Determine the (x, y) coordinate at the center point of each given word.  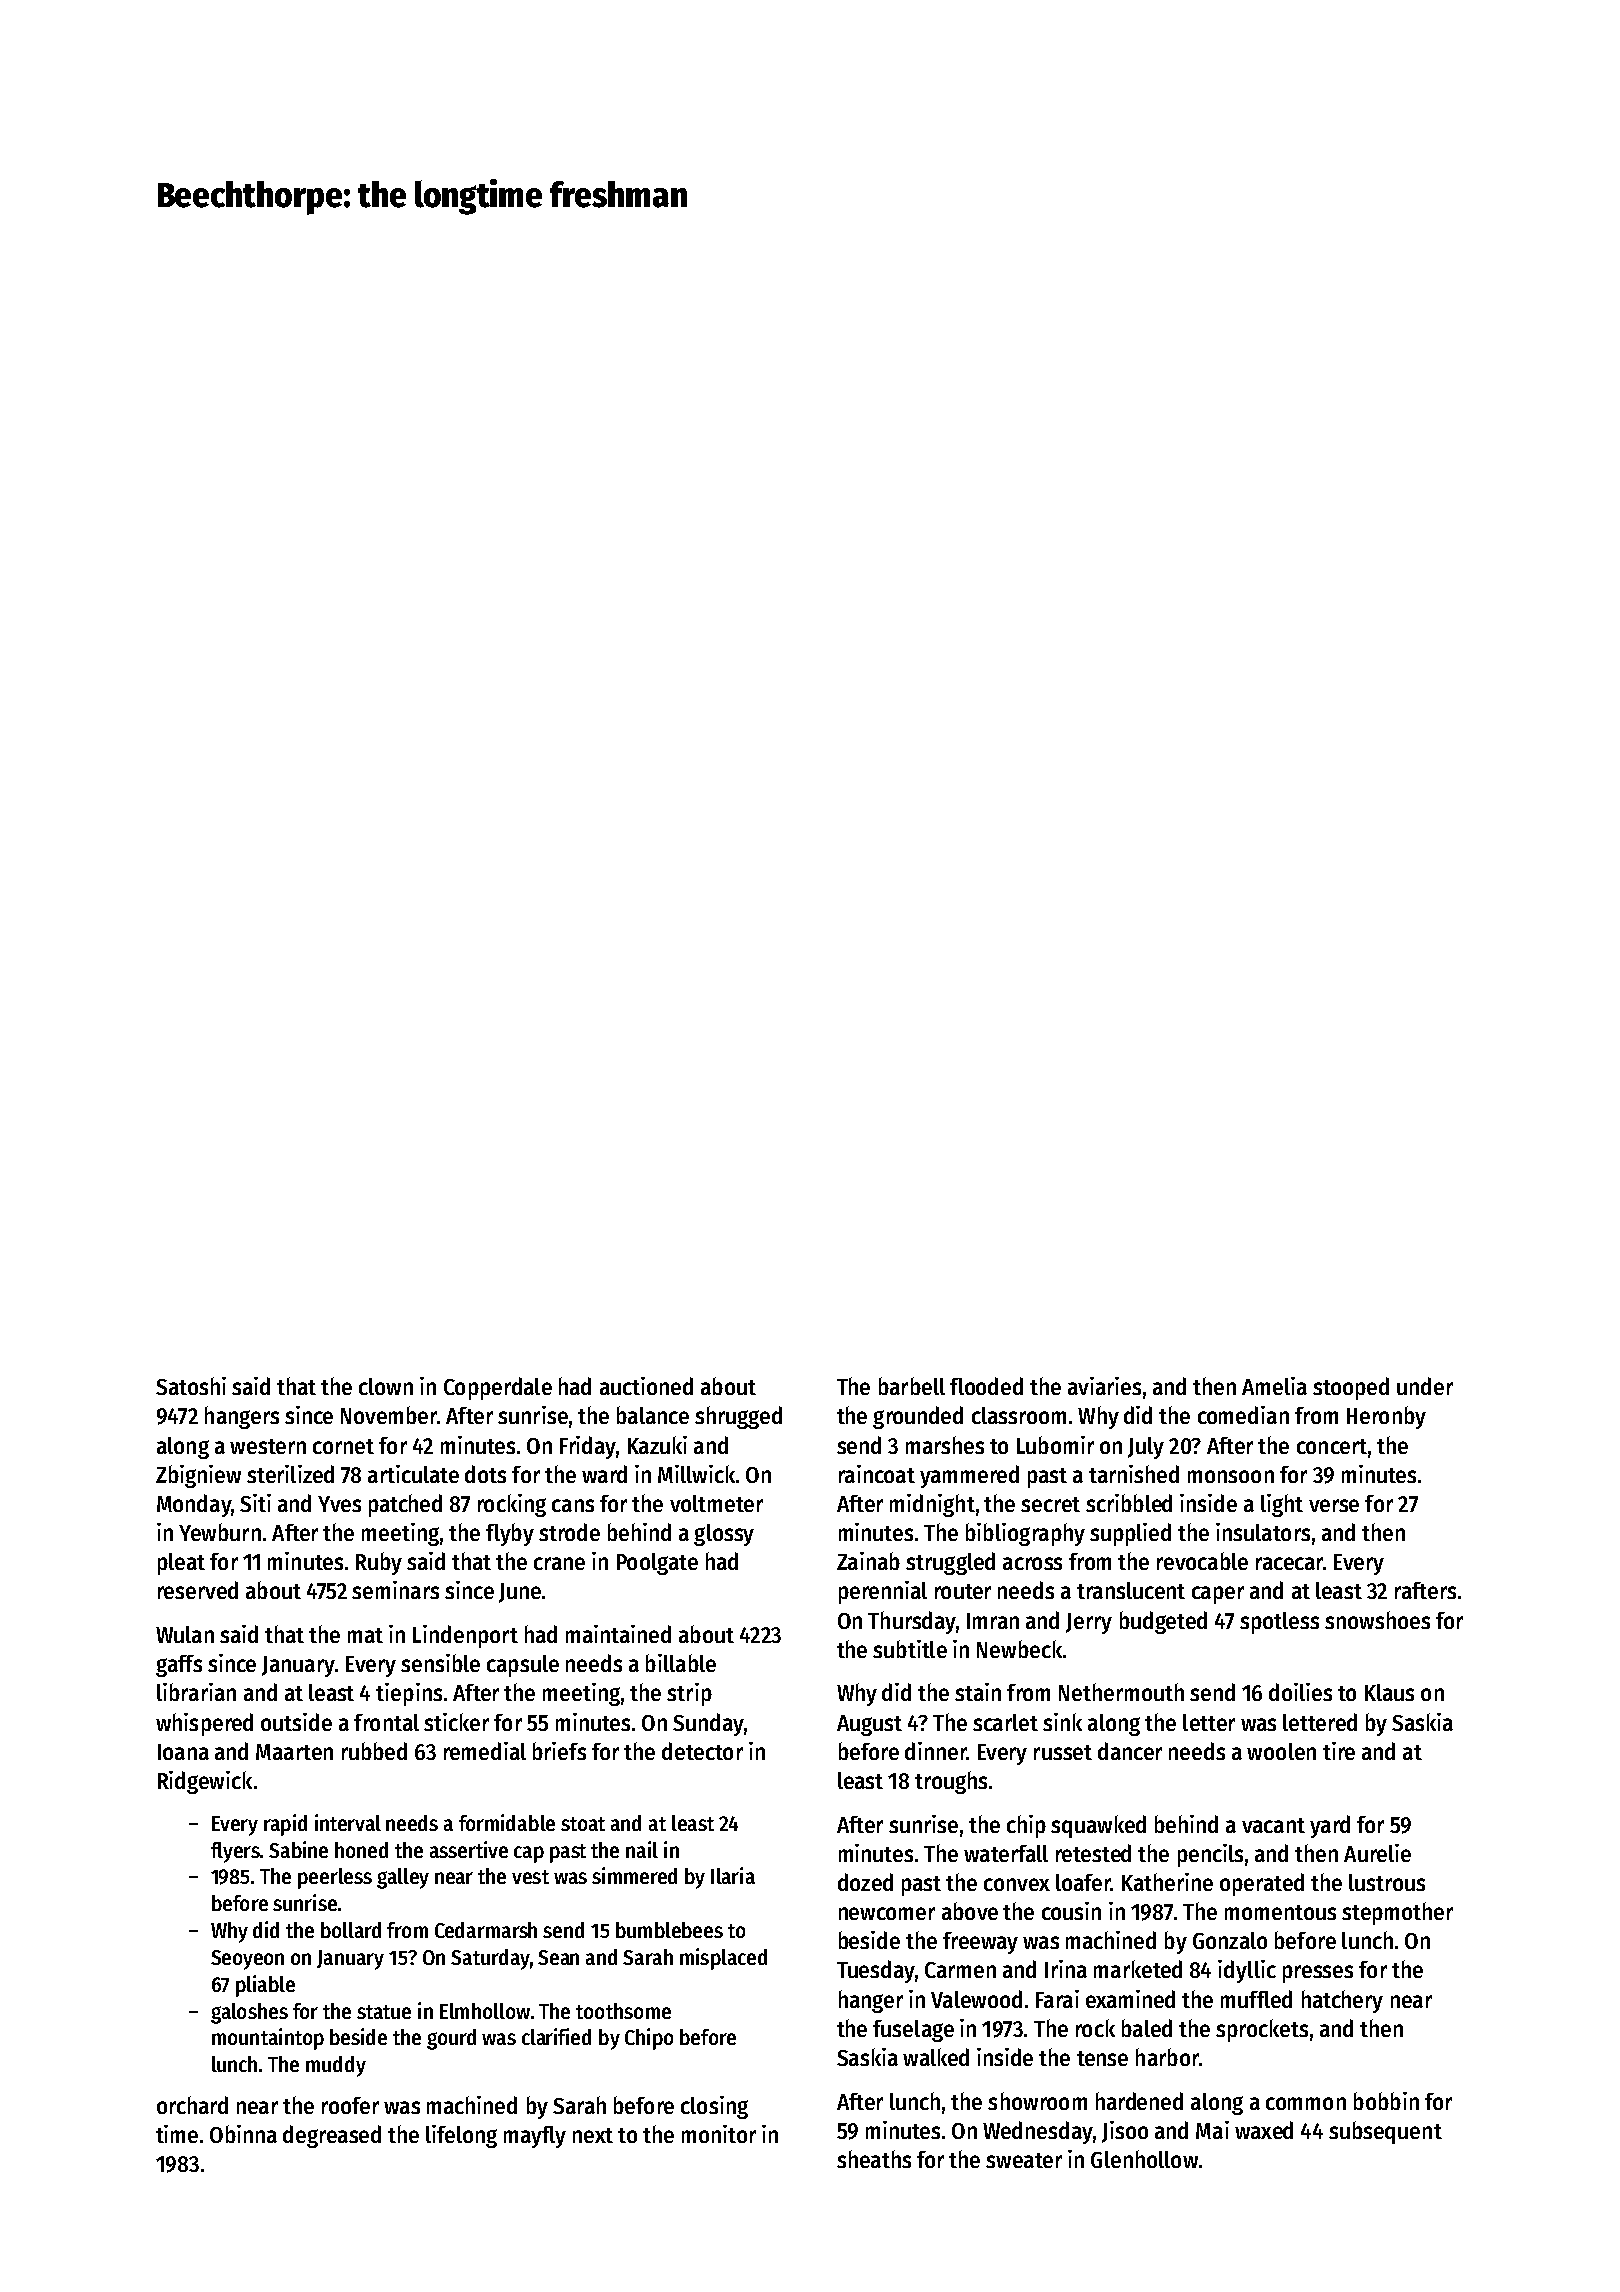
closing (714, 2107)
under (1425, 1386)
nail (642, 1849)
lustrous (1387, 1882)
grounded (918, 1417)
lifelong (461, 2136)
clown (386, 1386)
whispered (204, 1724)
